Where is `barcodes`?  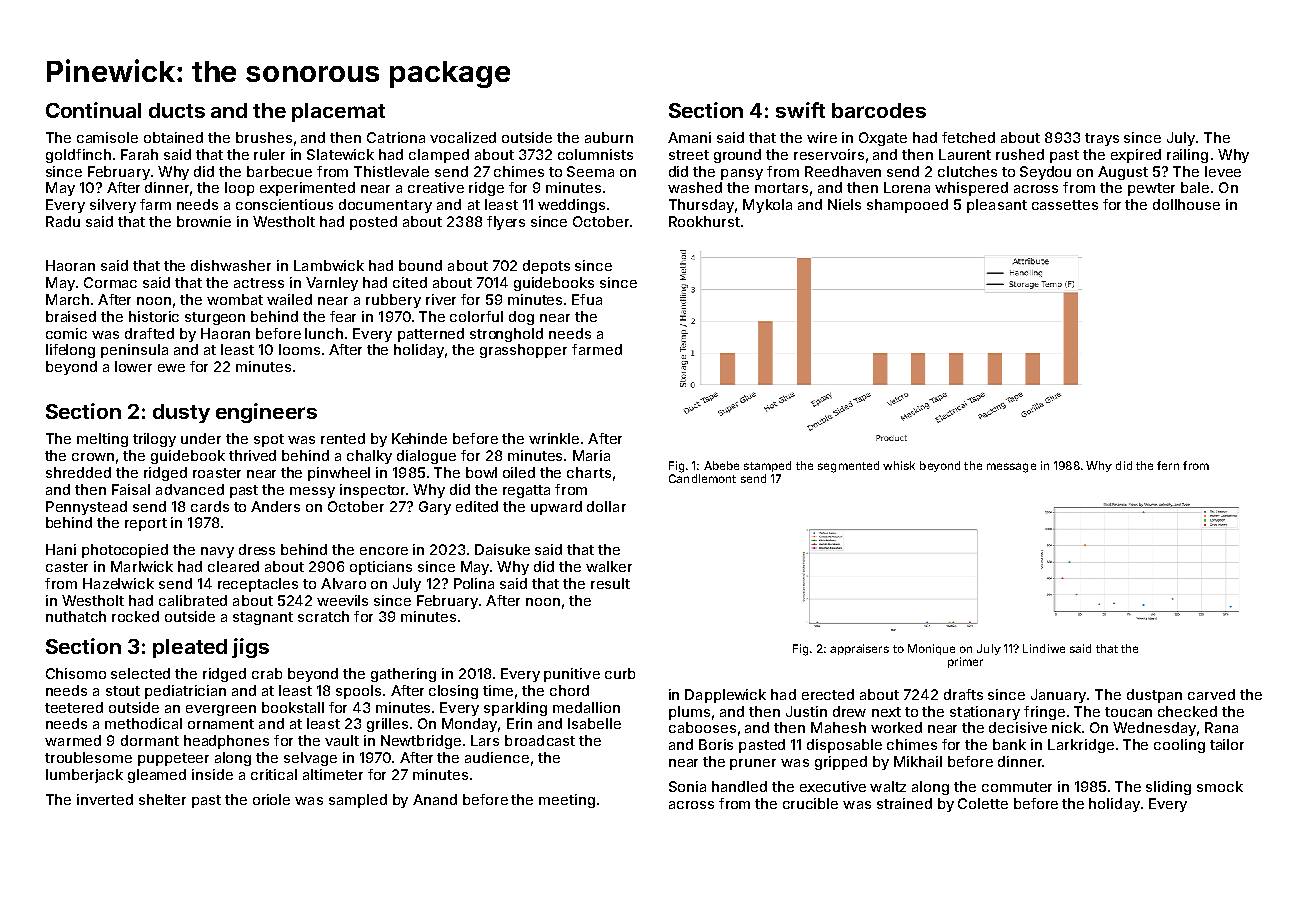 barcodes is located at coordinates (879, 110).
